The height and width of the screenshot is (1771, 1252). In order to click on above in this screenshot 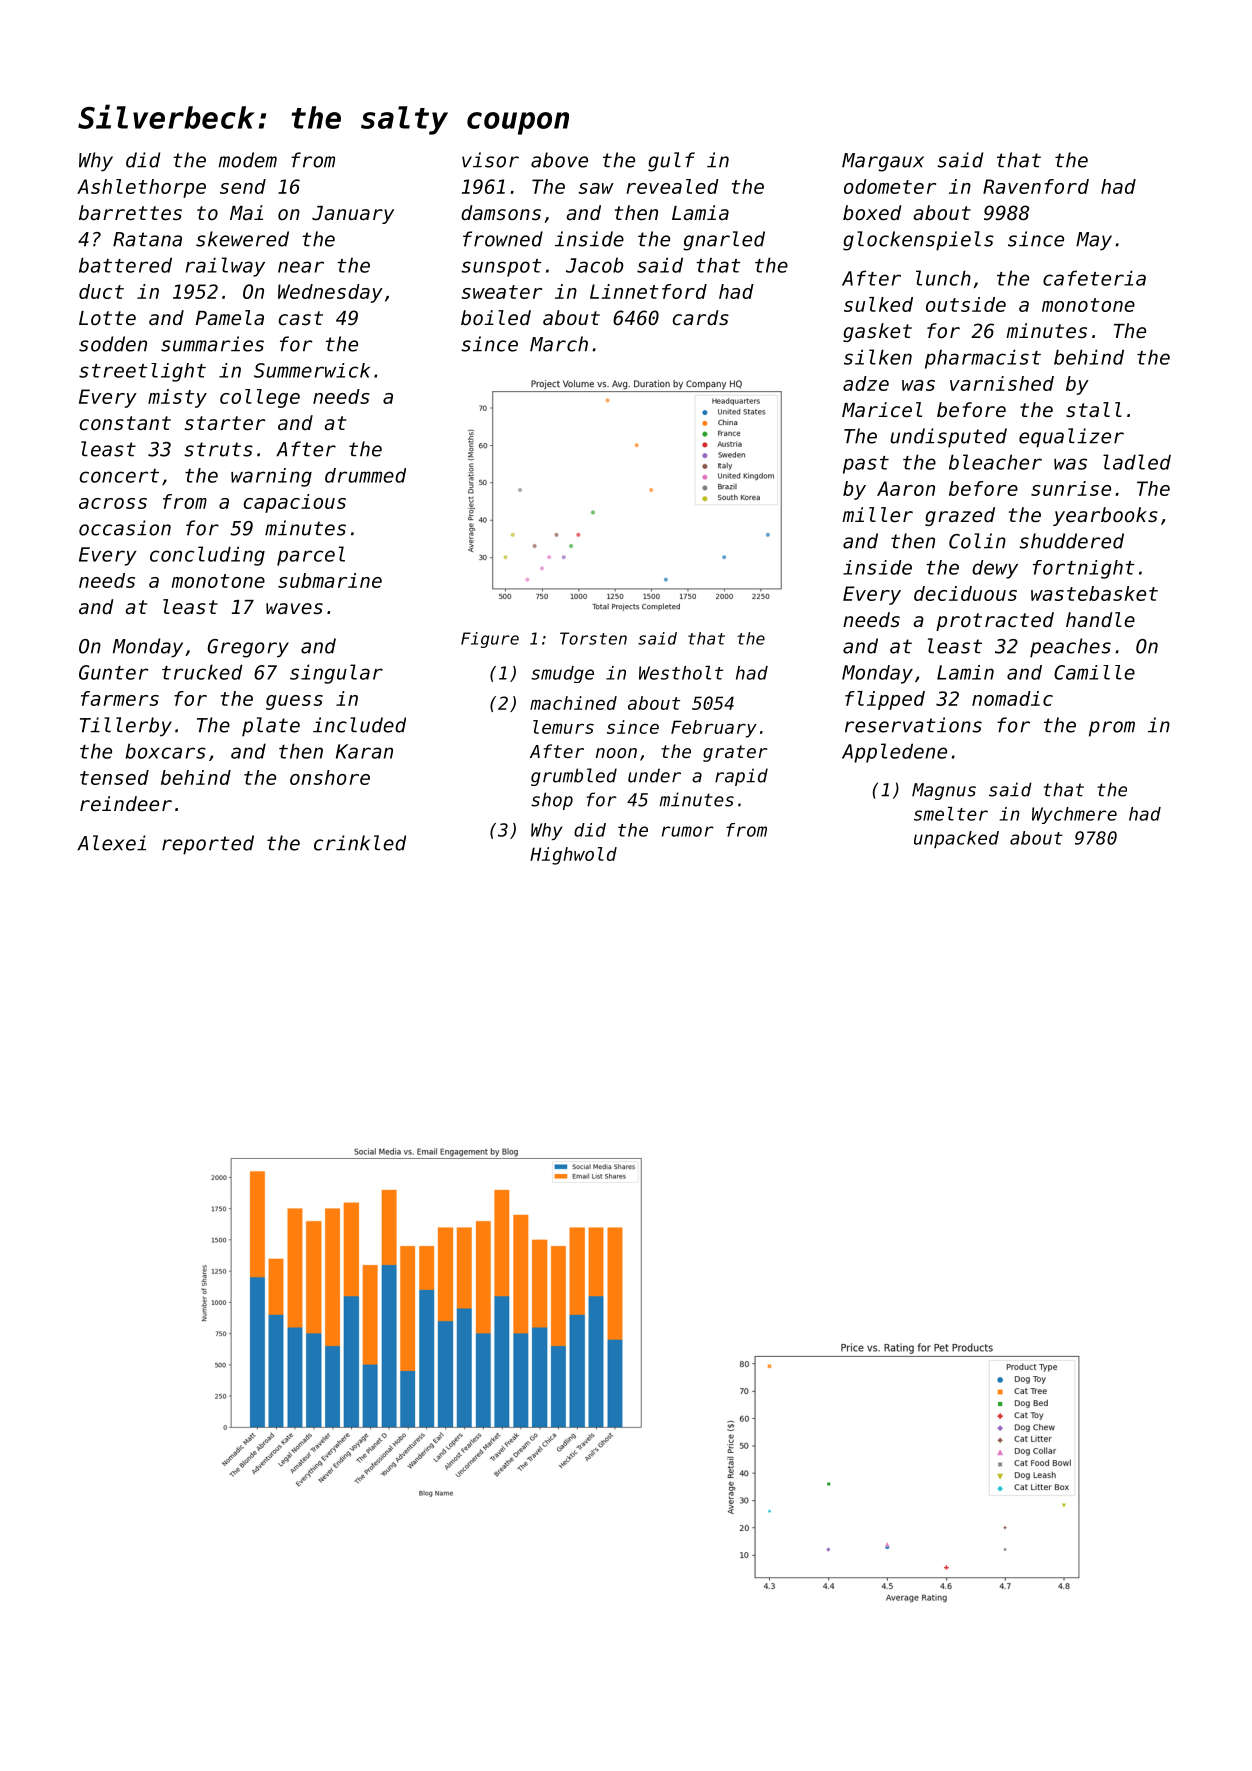, I will do `click(559, 160)`.
